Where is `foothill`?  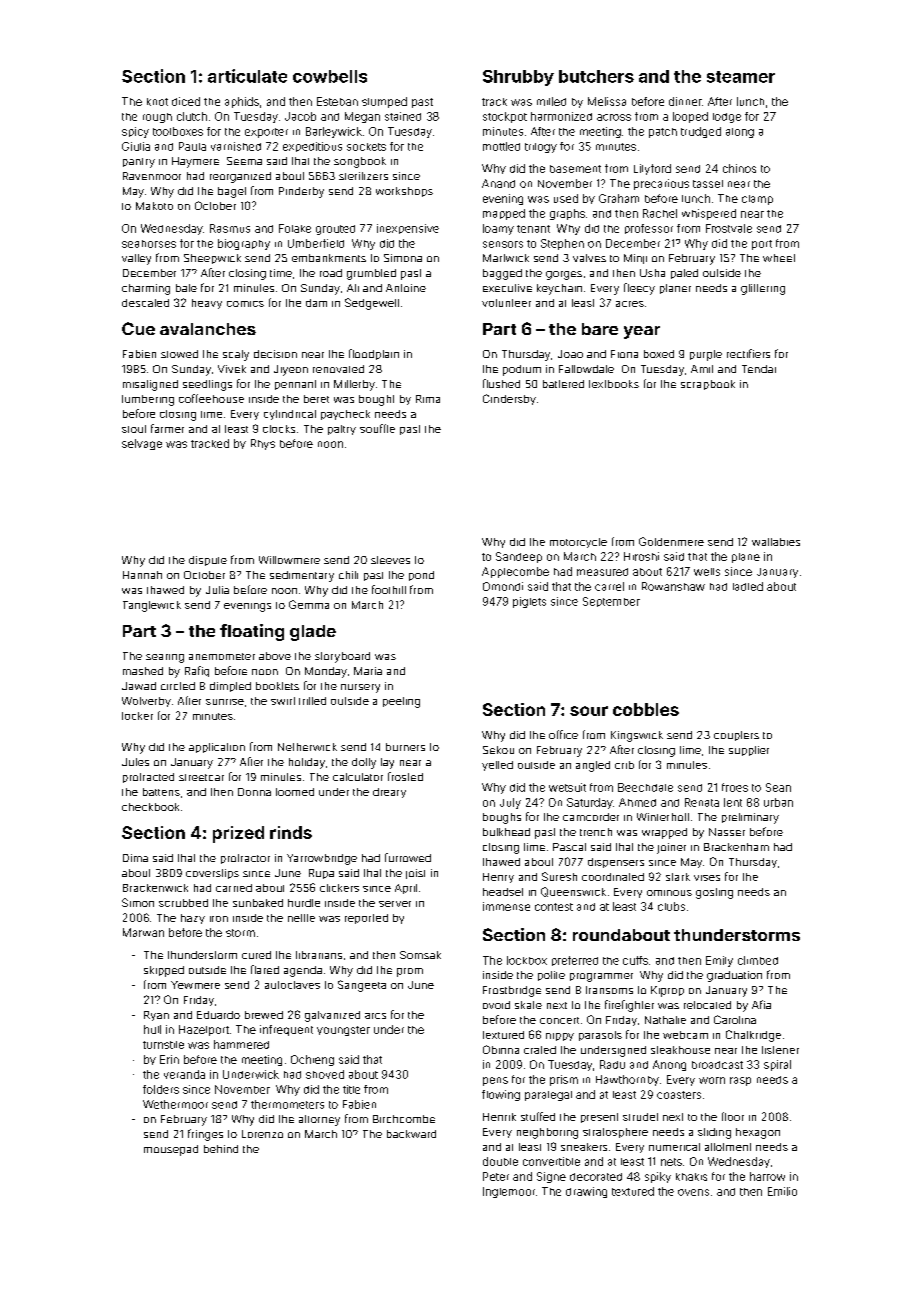
foothill is located at coordinates (389, 589).
